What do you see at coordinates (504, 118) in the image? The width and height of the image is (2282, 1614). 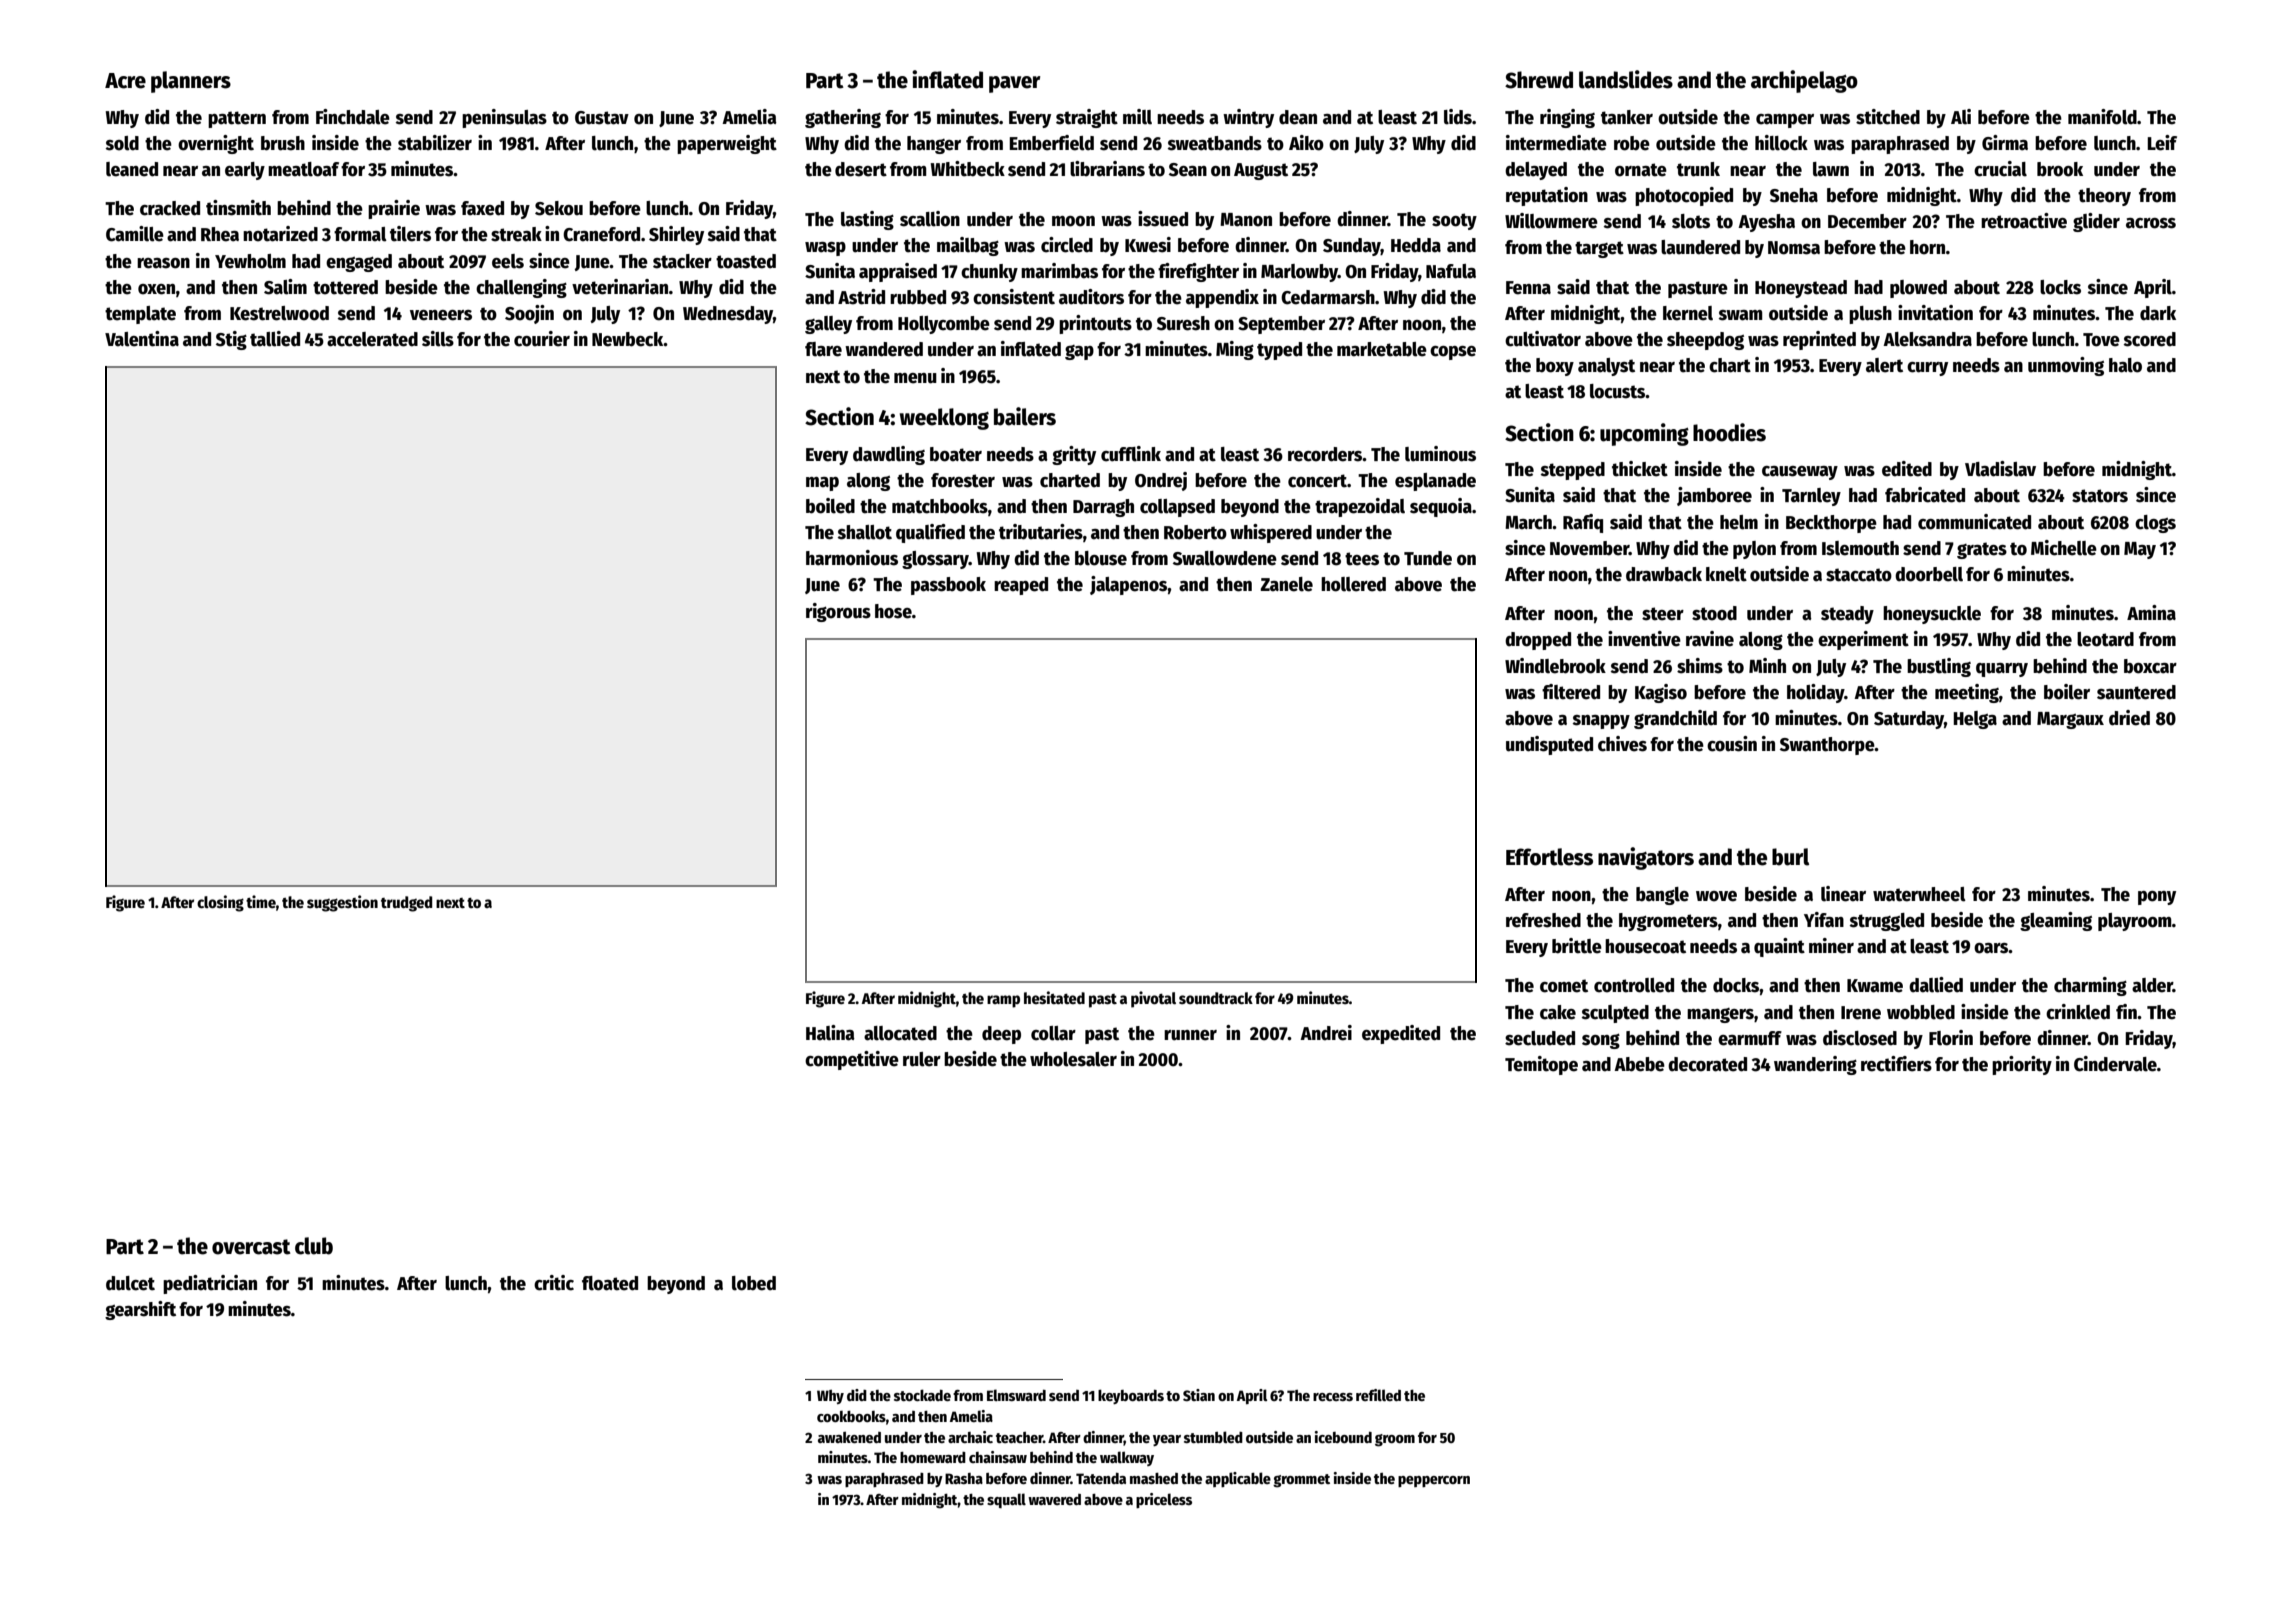 I see `peninsulas` at bounding box center [504, 118].
